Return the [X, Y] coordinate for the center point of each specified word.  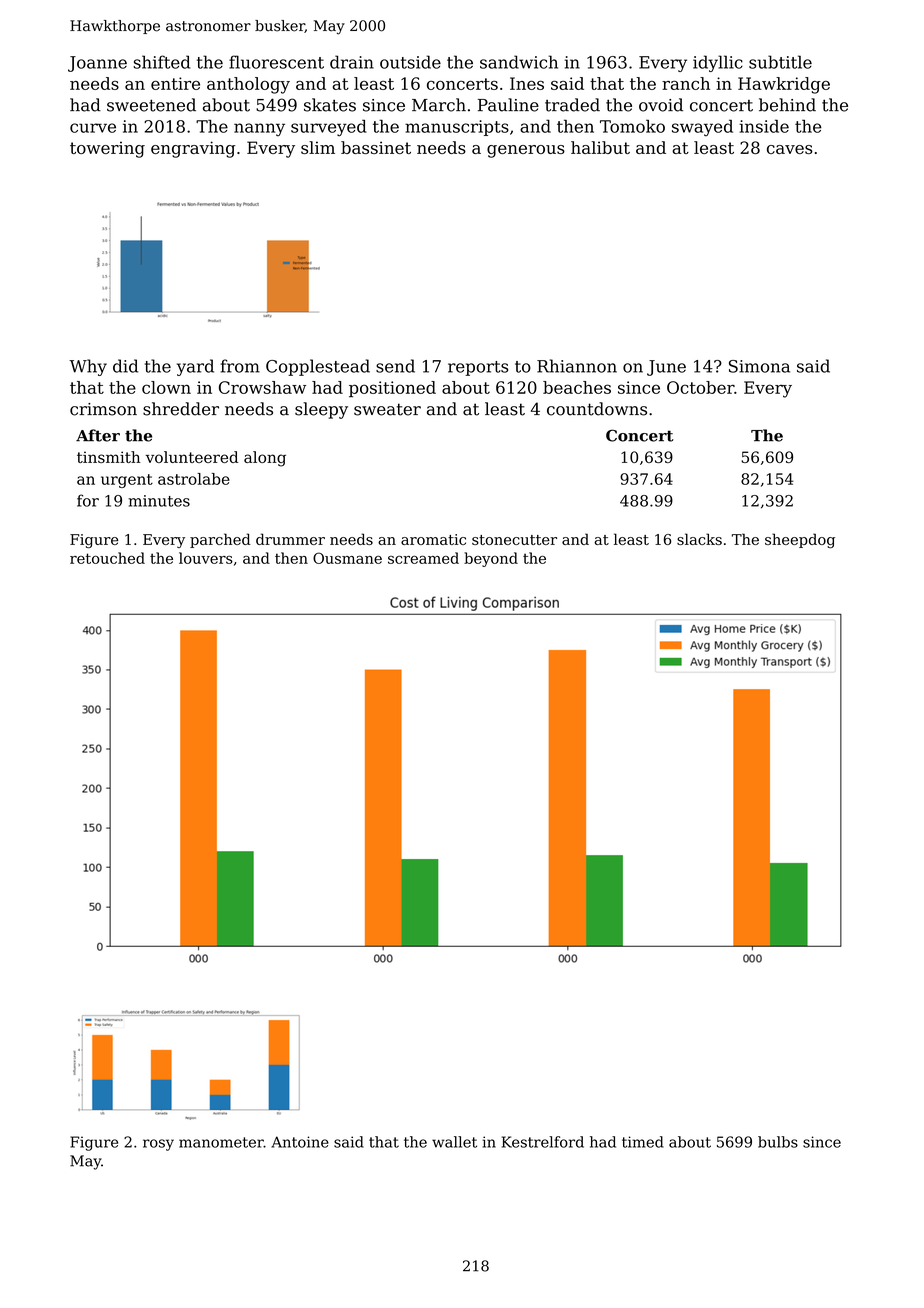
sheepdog [800, 540]
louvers [206, 558]
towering [107, 149]
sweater [387, 409]
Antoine [300, 1142]
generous [526, 151]
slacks [699, 539]
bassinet [376, 147]
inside [764, 126]
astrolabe [194, 479]
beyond [491, 559]
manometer [221, 1142]
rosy [158, 1145]
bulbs [778, 1142]
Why [88, 367]
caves [790, 149]
